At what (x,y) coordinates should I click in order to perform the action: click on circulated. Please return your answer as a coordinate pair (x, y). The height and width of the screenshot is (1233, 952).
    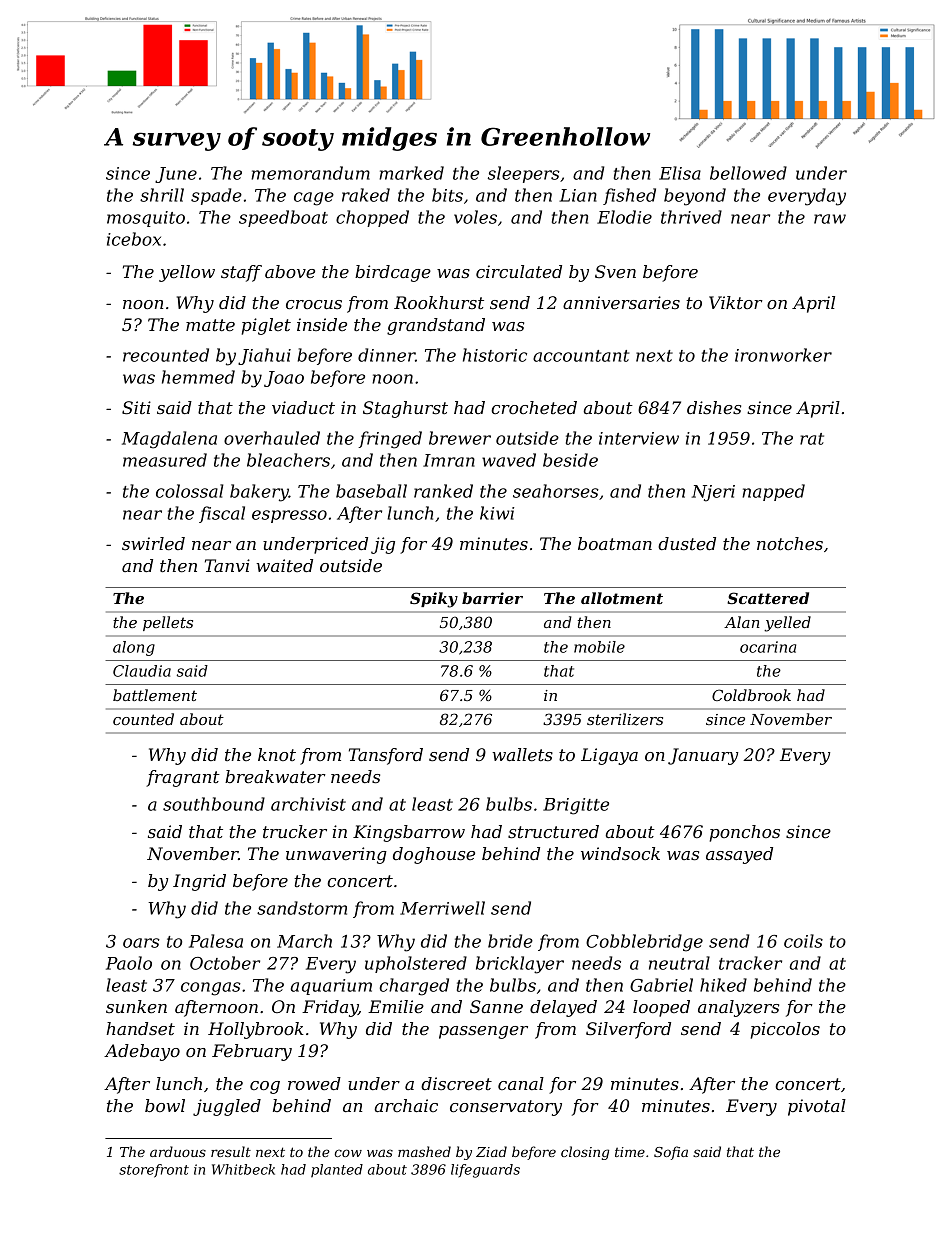
    Looking at the image, I should click on (519, 271).
